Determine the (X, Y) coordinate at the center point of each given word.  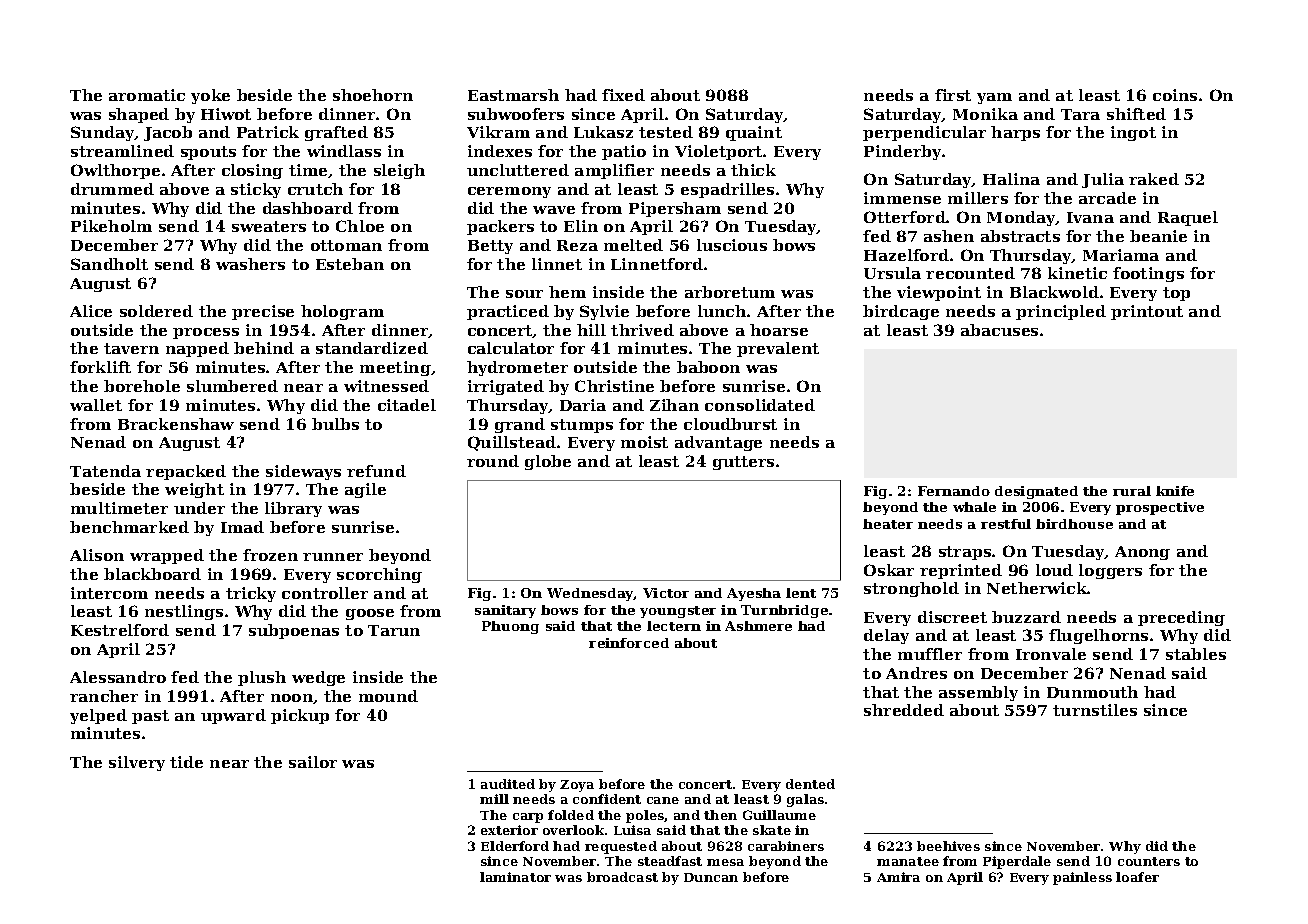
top (1176, 294)
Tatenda (105, 471)
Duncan (711, 877)
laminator (515, 877)
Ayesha (754, 594)
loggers (1110, 571)
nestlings (184, 612)
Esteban (350, 264)
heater (888, 524)
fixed (623, 95)
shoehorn (373, 95)
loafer (1137, 877)
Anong (1142, 553)
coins (1175, 95)
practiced (508, 312)
